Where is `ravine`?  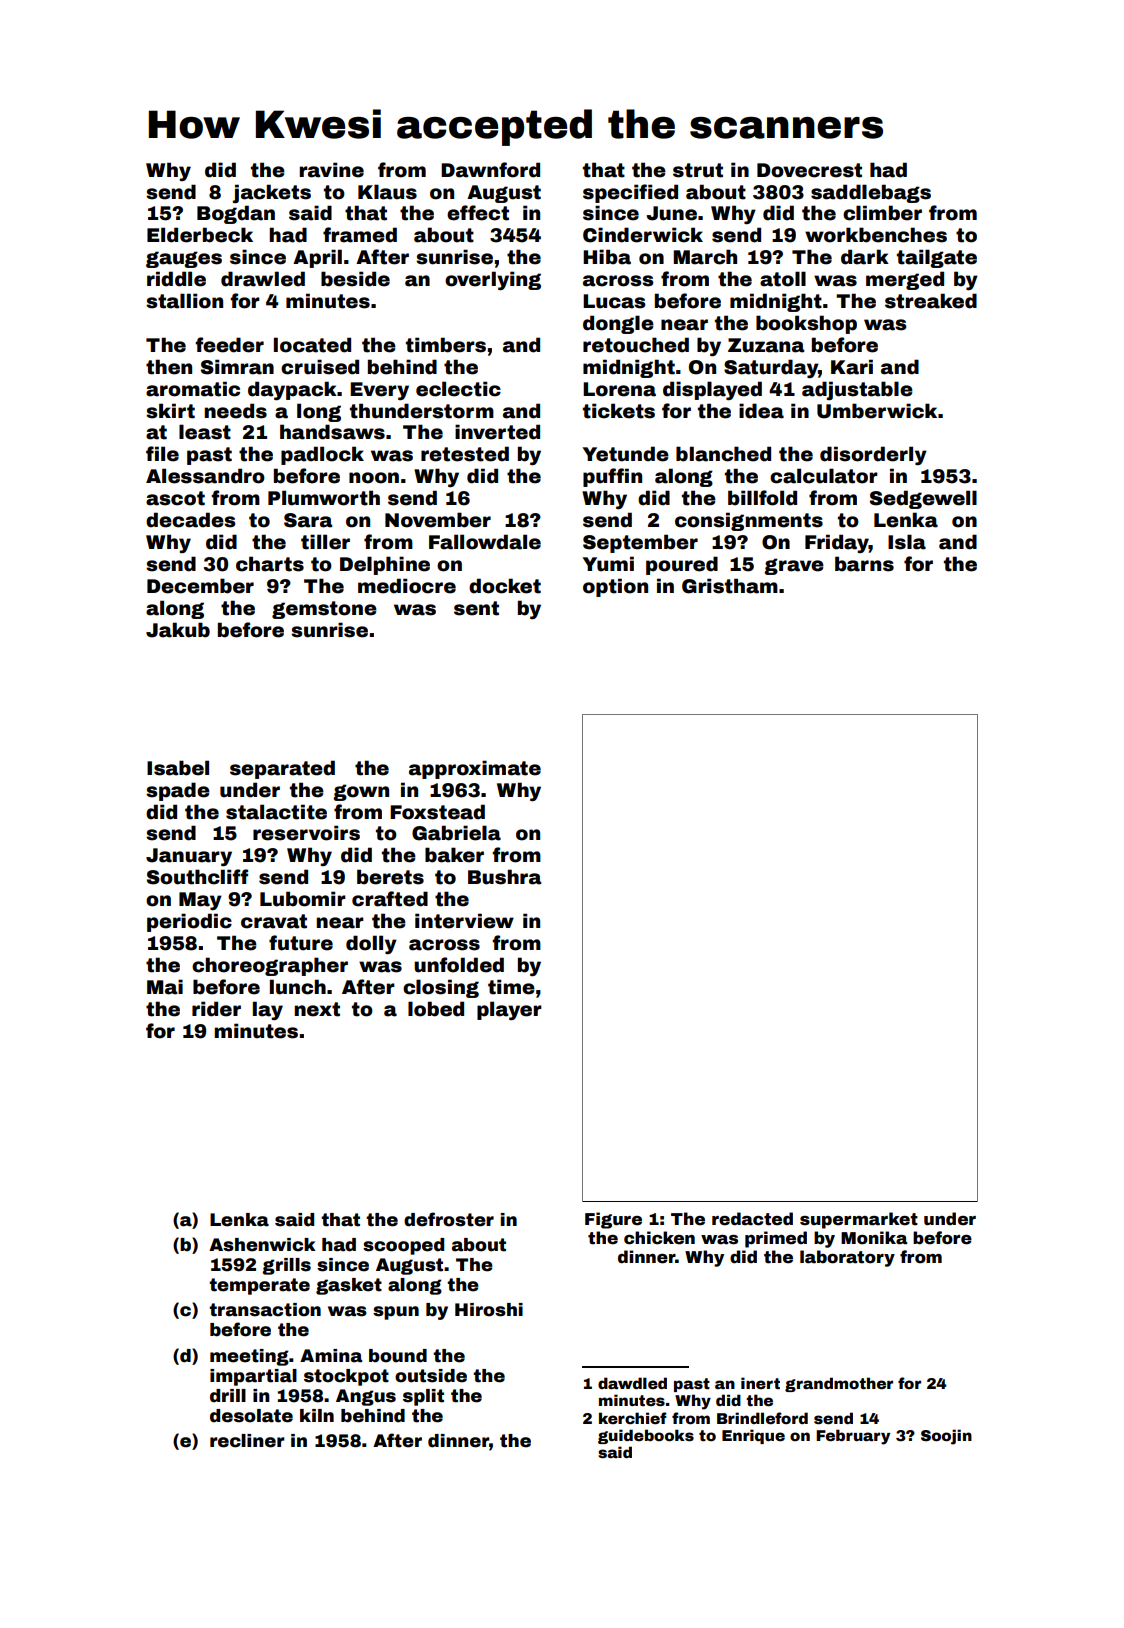
ravine is located at coordinates (331, 170).
